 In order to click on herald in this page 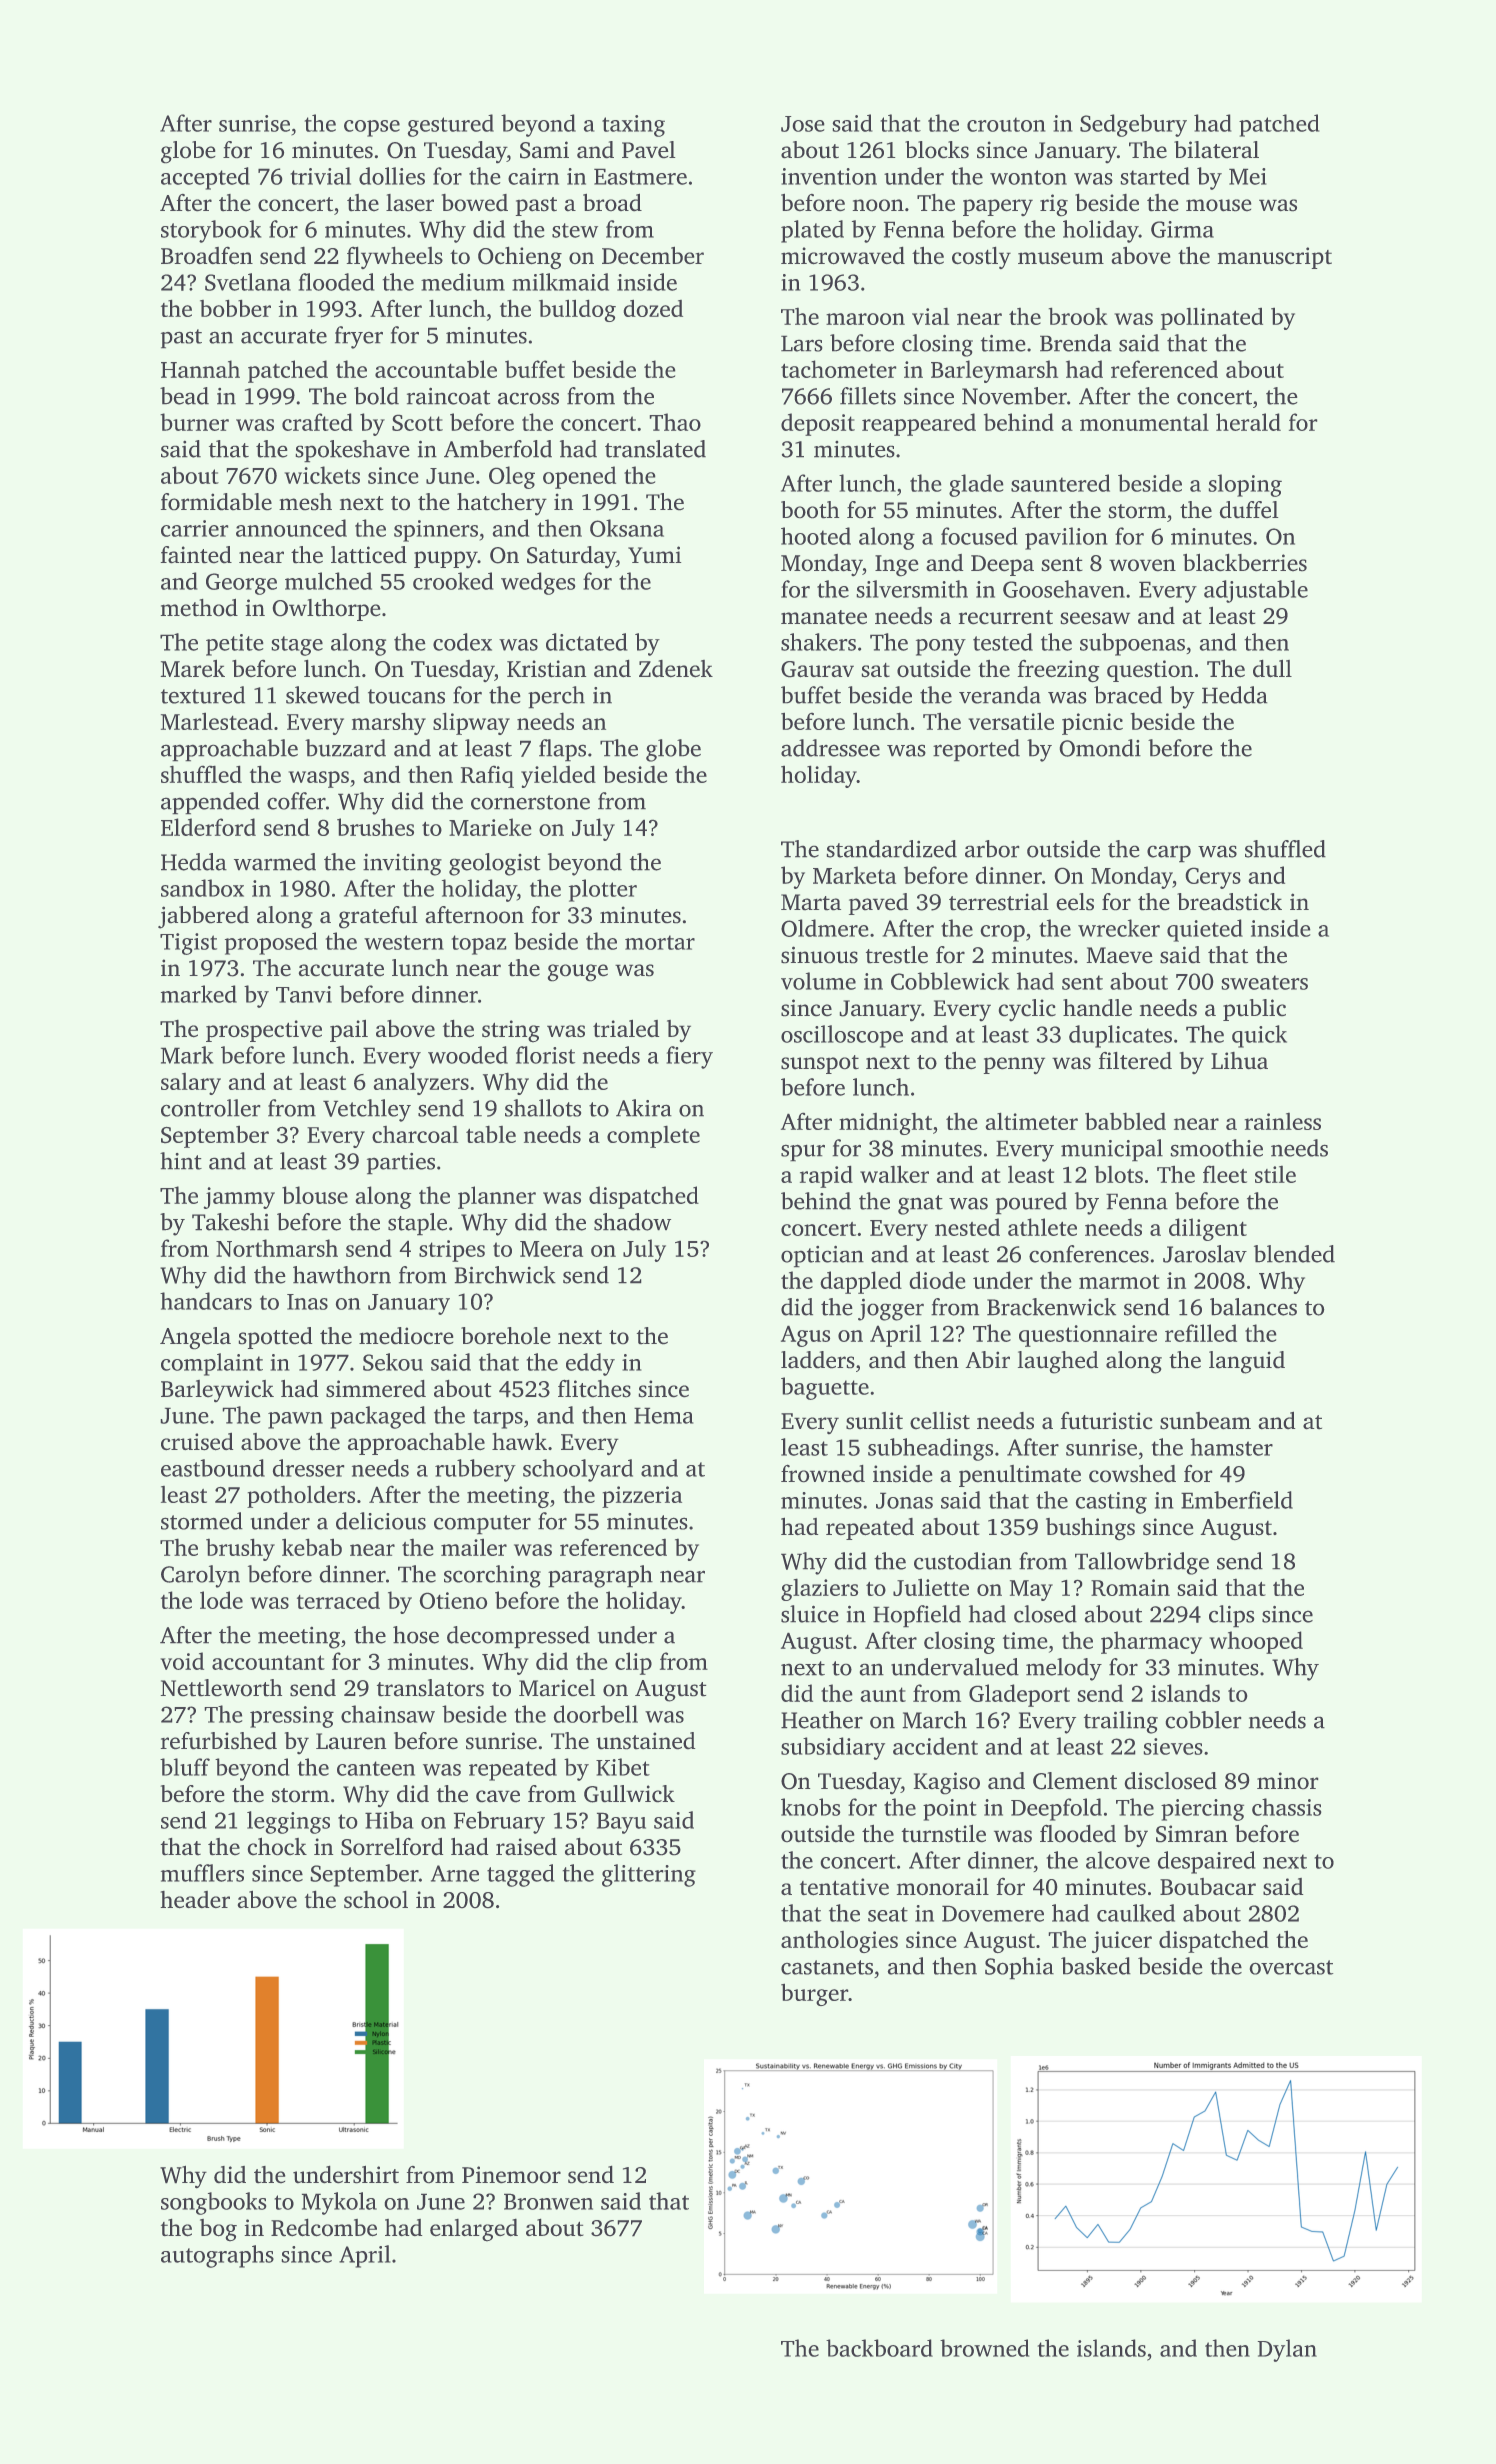, I will do `click(1248, 422)`.
